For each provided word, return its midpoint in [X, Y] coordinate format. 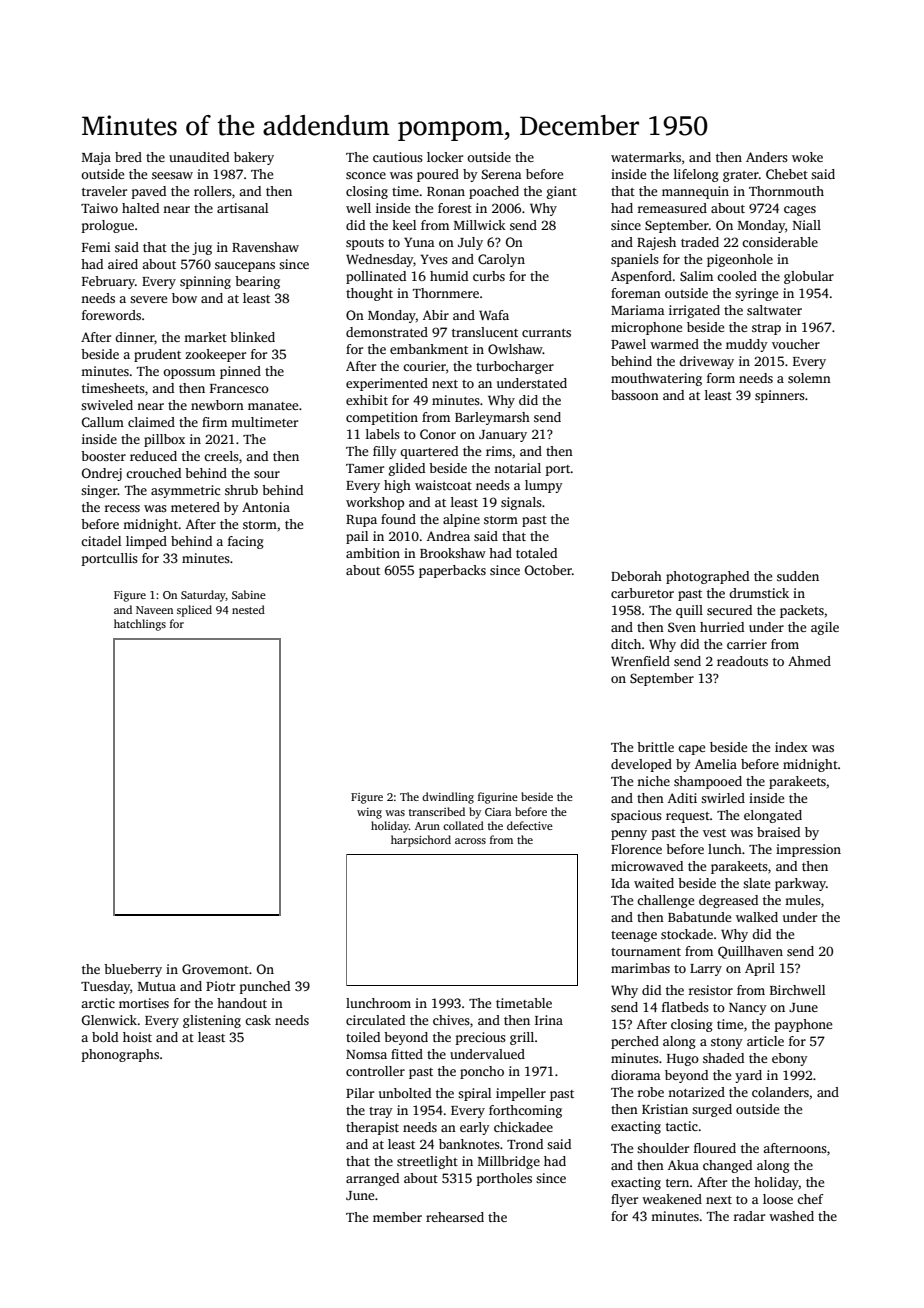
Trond [525, 1144]
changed [727, 1166]
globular [809, 277]
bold [105, 1037]
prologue [108, 226]
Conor [438, 434]
